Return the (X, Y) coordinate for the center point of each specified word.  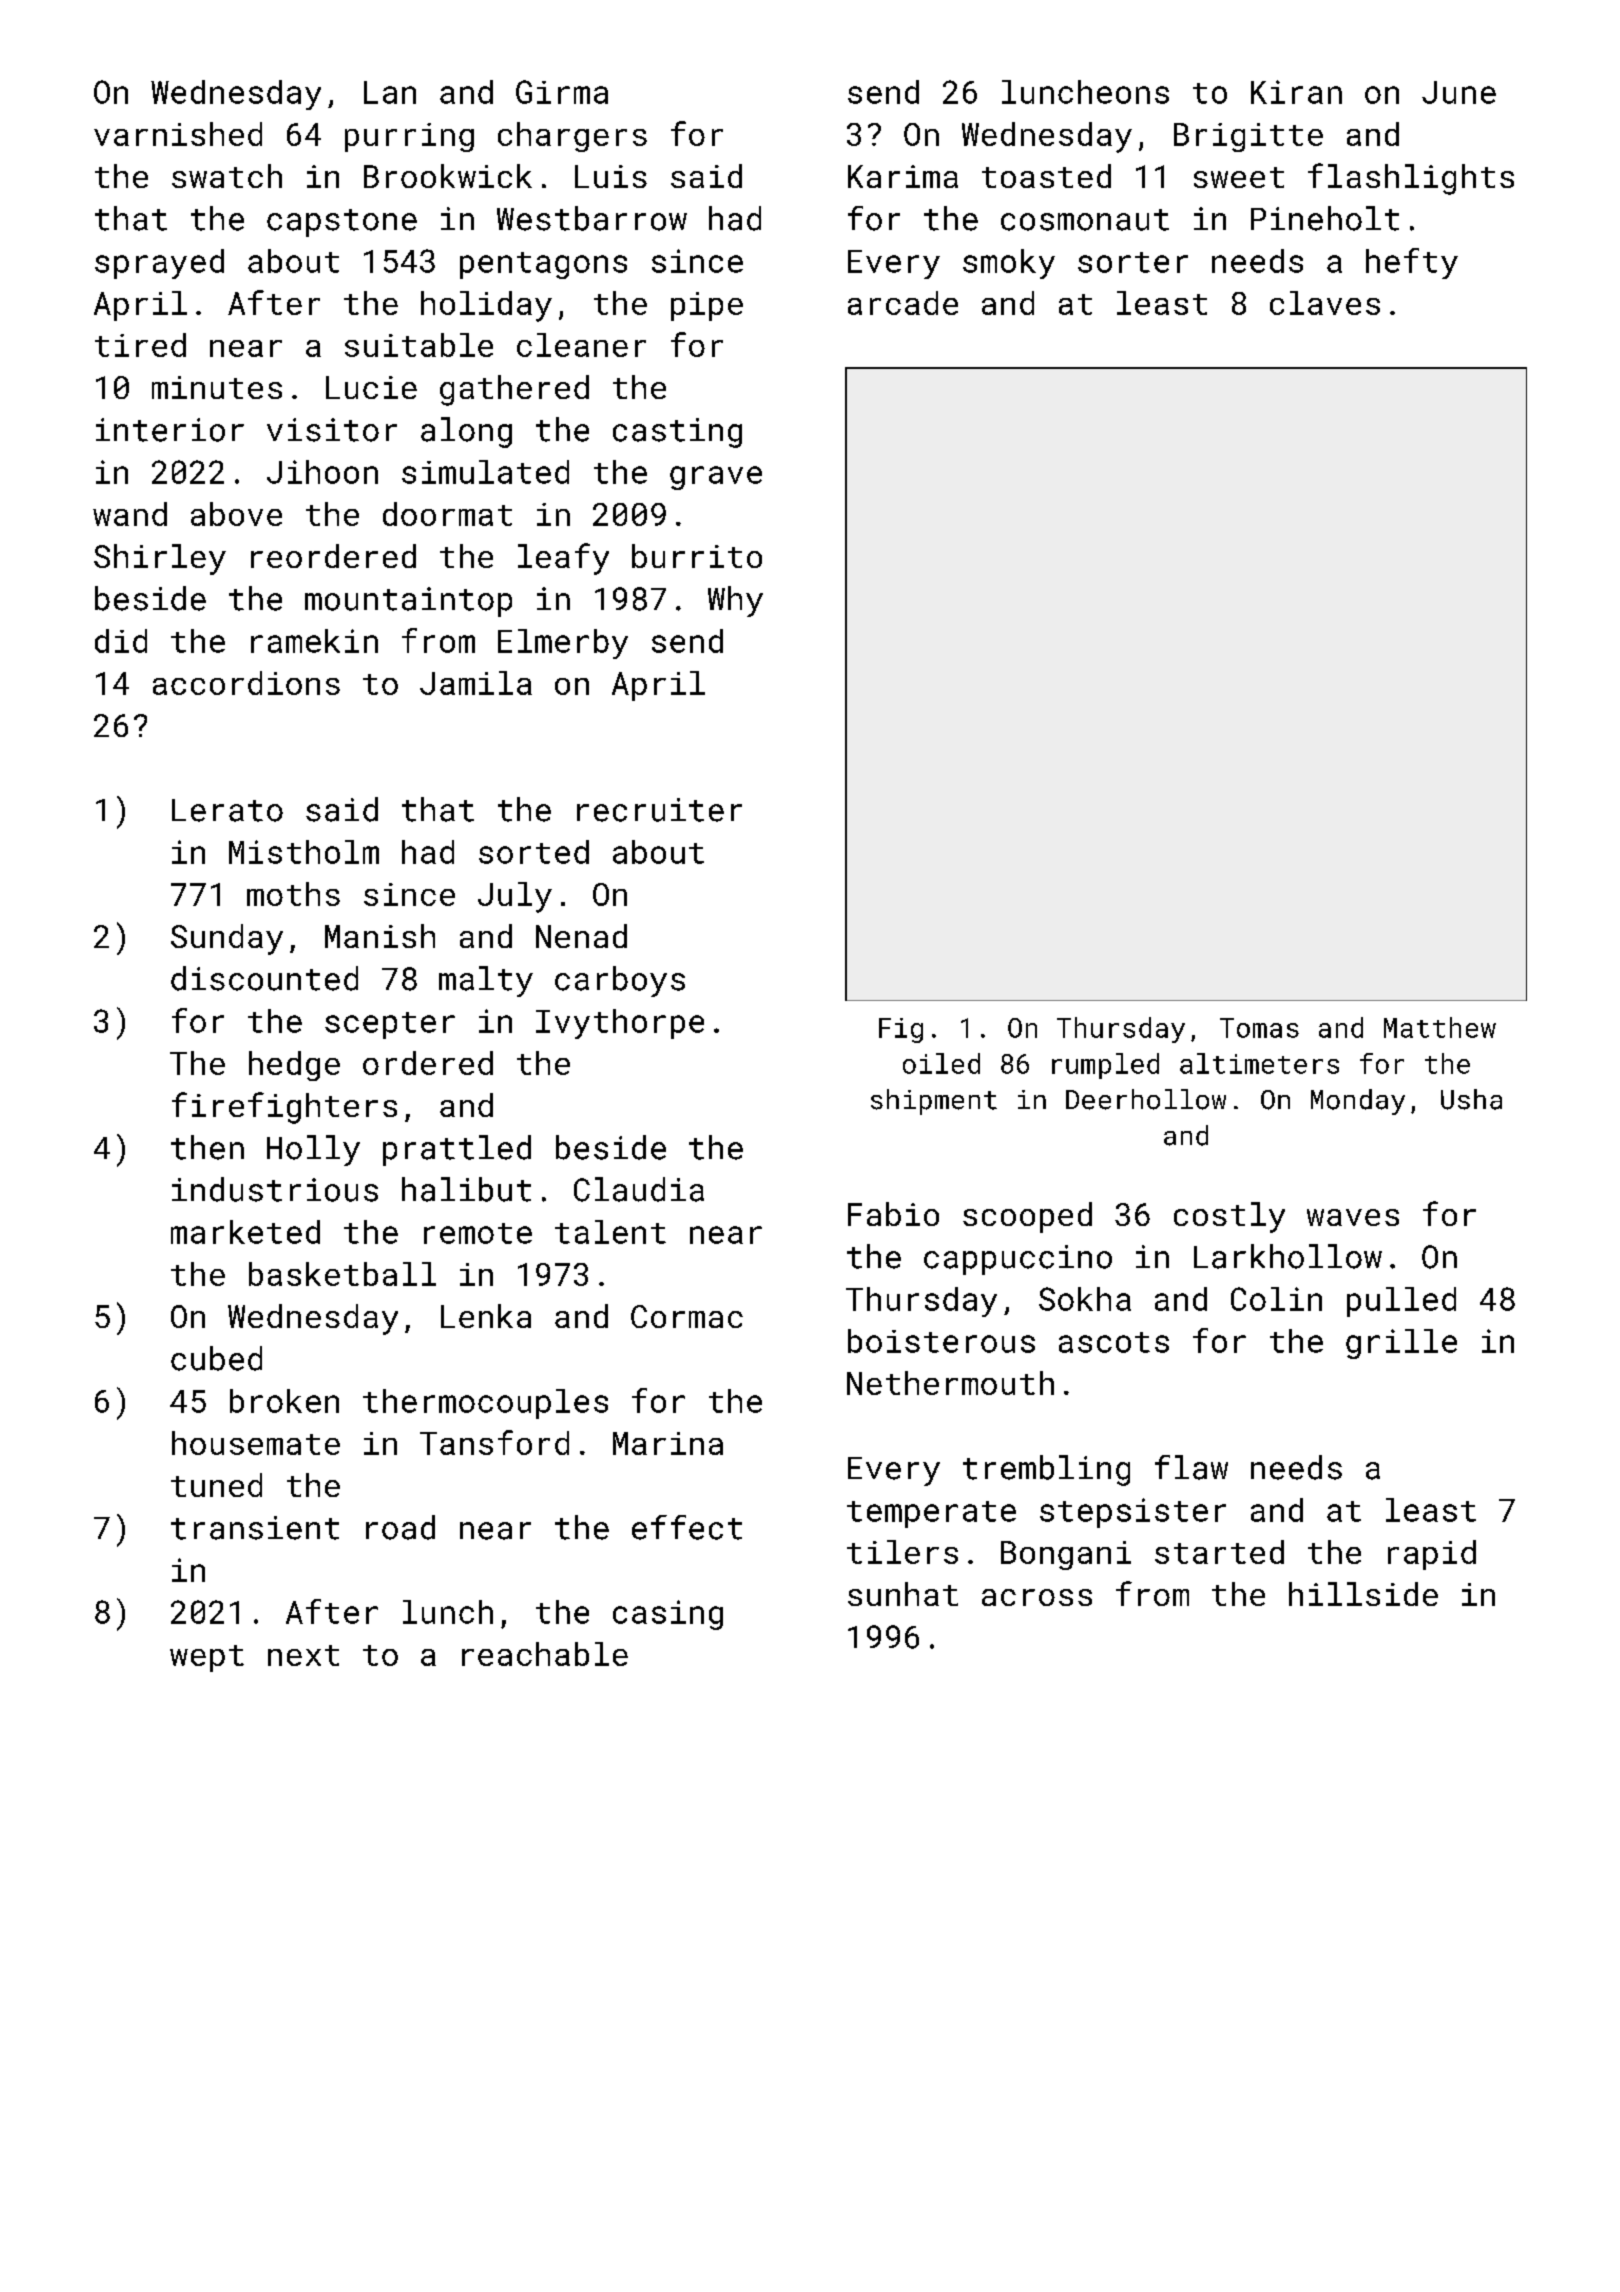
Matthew (1440, 1027)
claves (1325, 303)
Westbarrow (592, 218)
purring (409, 137)
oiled (941, 1063)
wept (207, 1658)
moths (293, 894)
